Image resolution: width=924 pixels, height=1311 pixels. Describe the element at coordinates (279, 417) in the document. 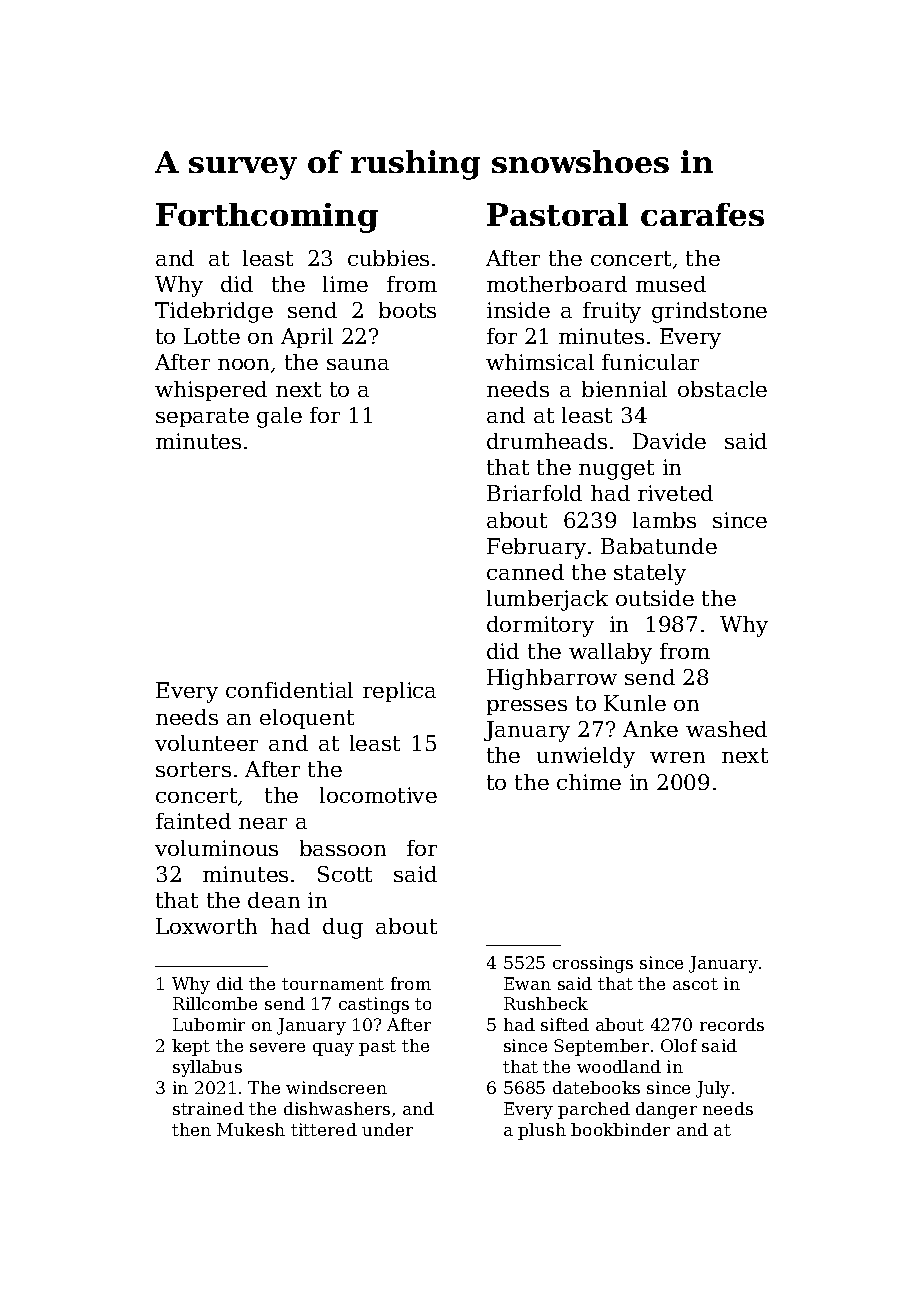

I see `gale` at that location.
